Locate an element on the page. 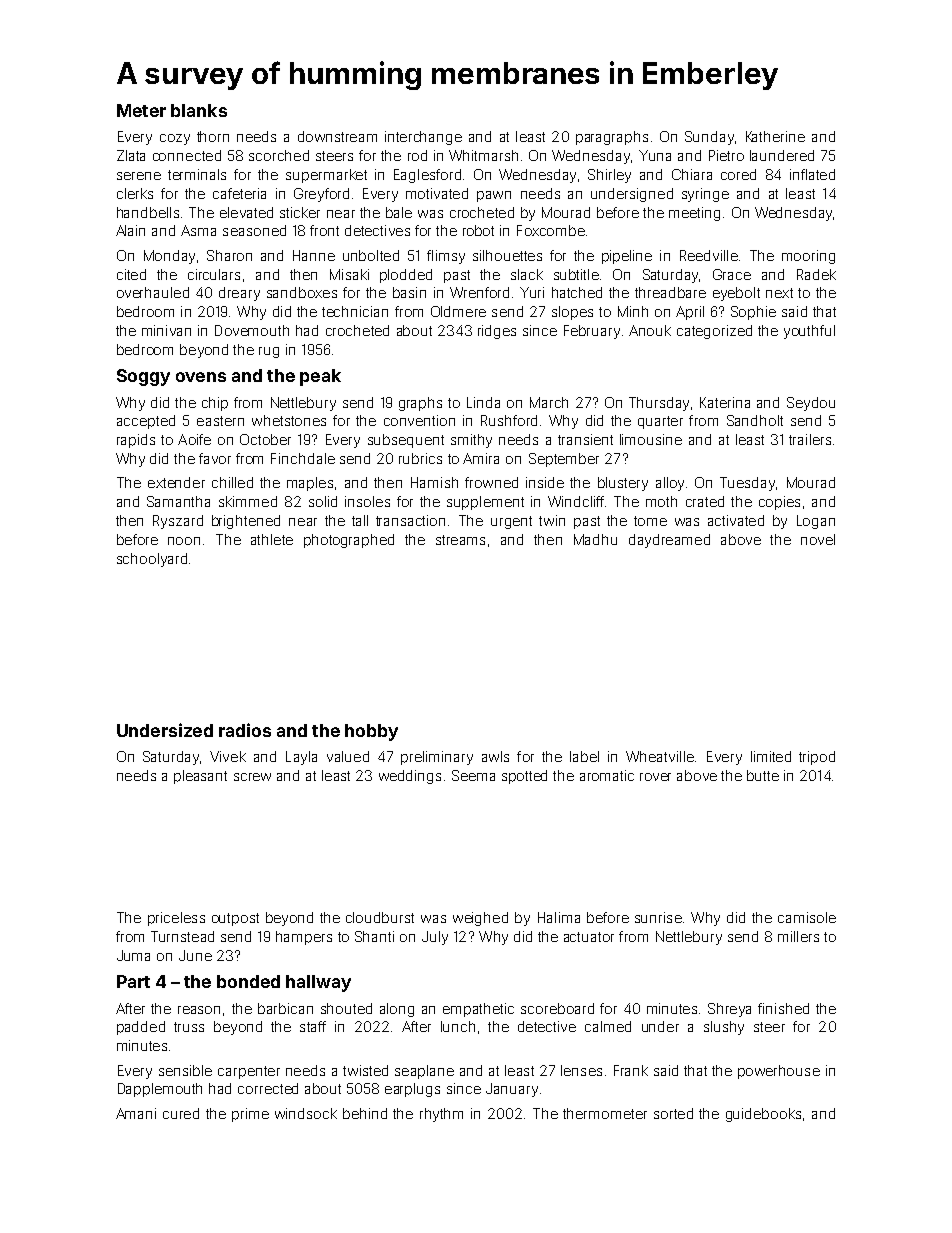 The height and width of the document is (1233, 952). minivan is located at coordinates (166, 330).
